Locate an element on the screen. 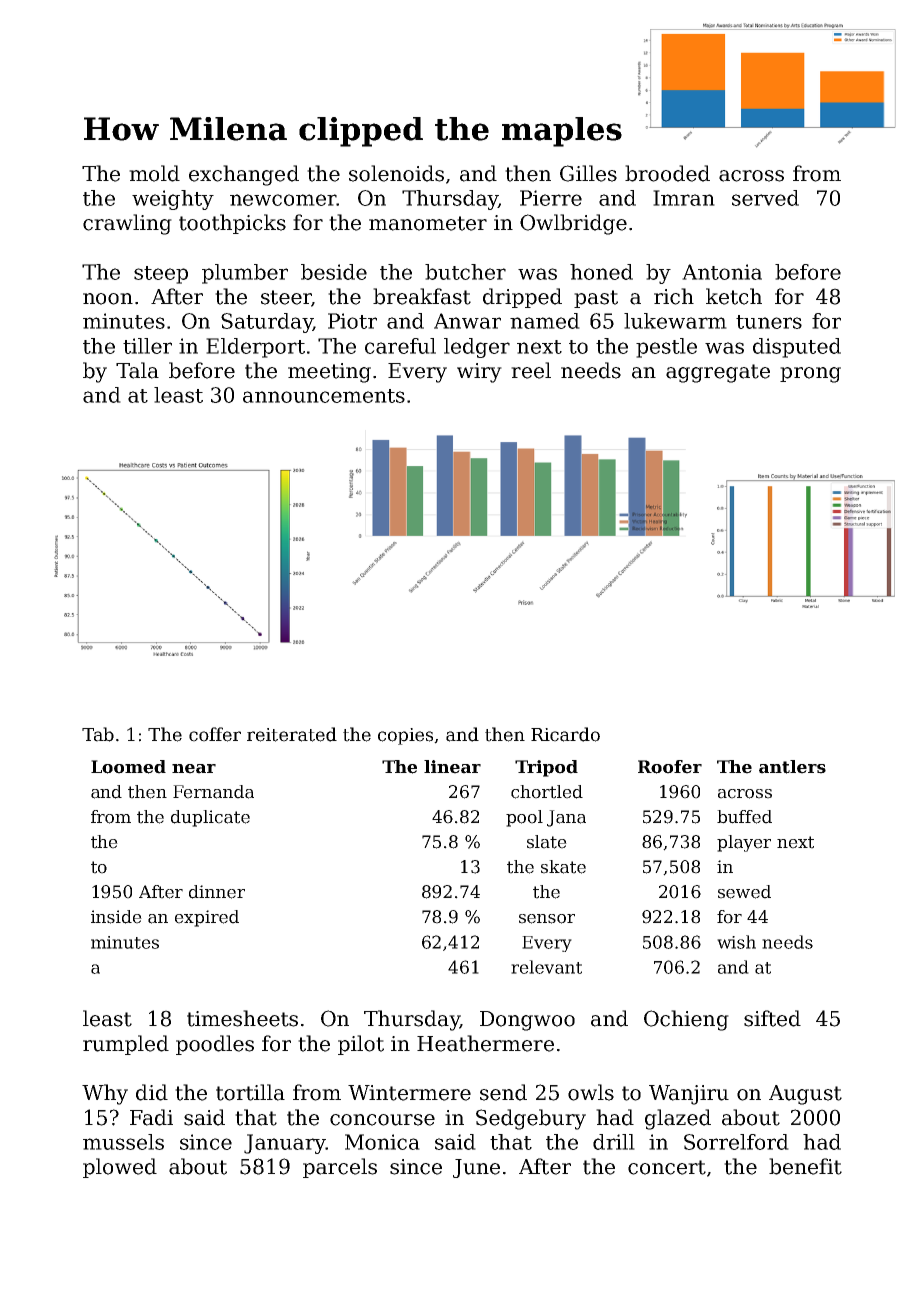 The height and width of the screenshot is (1311, 924). benefit is located at coordinates (805, 1166).
